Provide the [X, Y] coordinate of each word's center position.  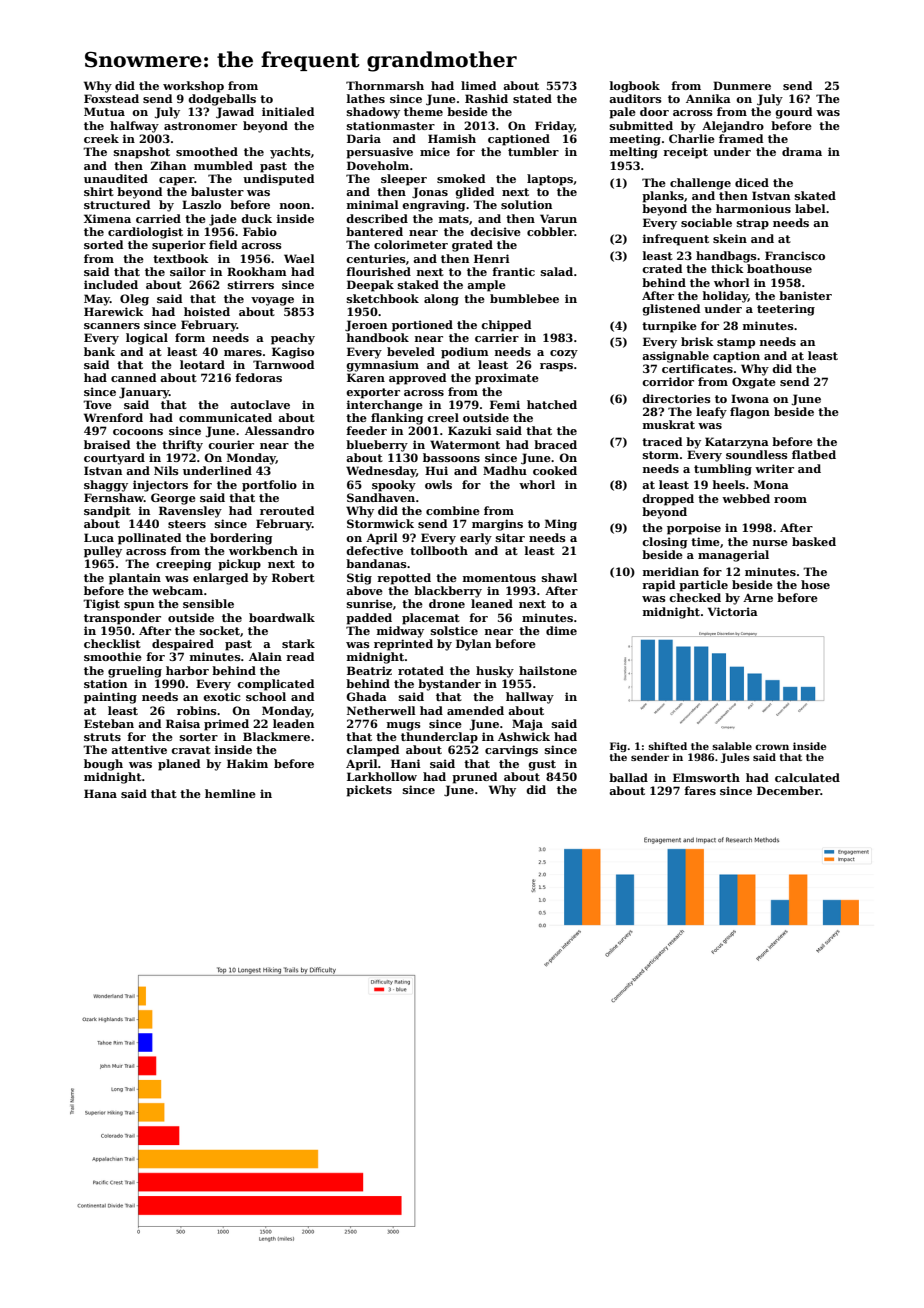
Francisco [795, 255]
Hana [100, 793]
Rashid [486, 98]
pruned [474, 778]
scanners [112, 326]
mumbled [223, 165]
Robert [293, 577]
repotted [404, 579]
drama [802, 151]
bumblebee [524, 298]
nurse [770, 543]
